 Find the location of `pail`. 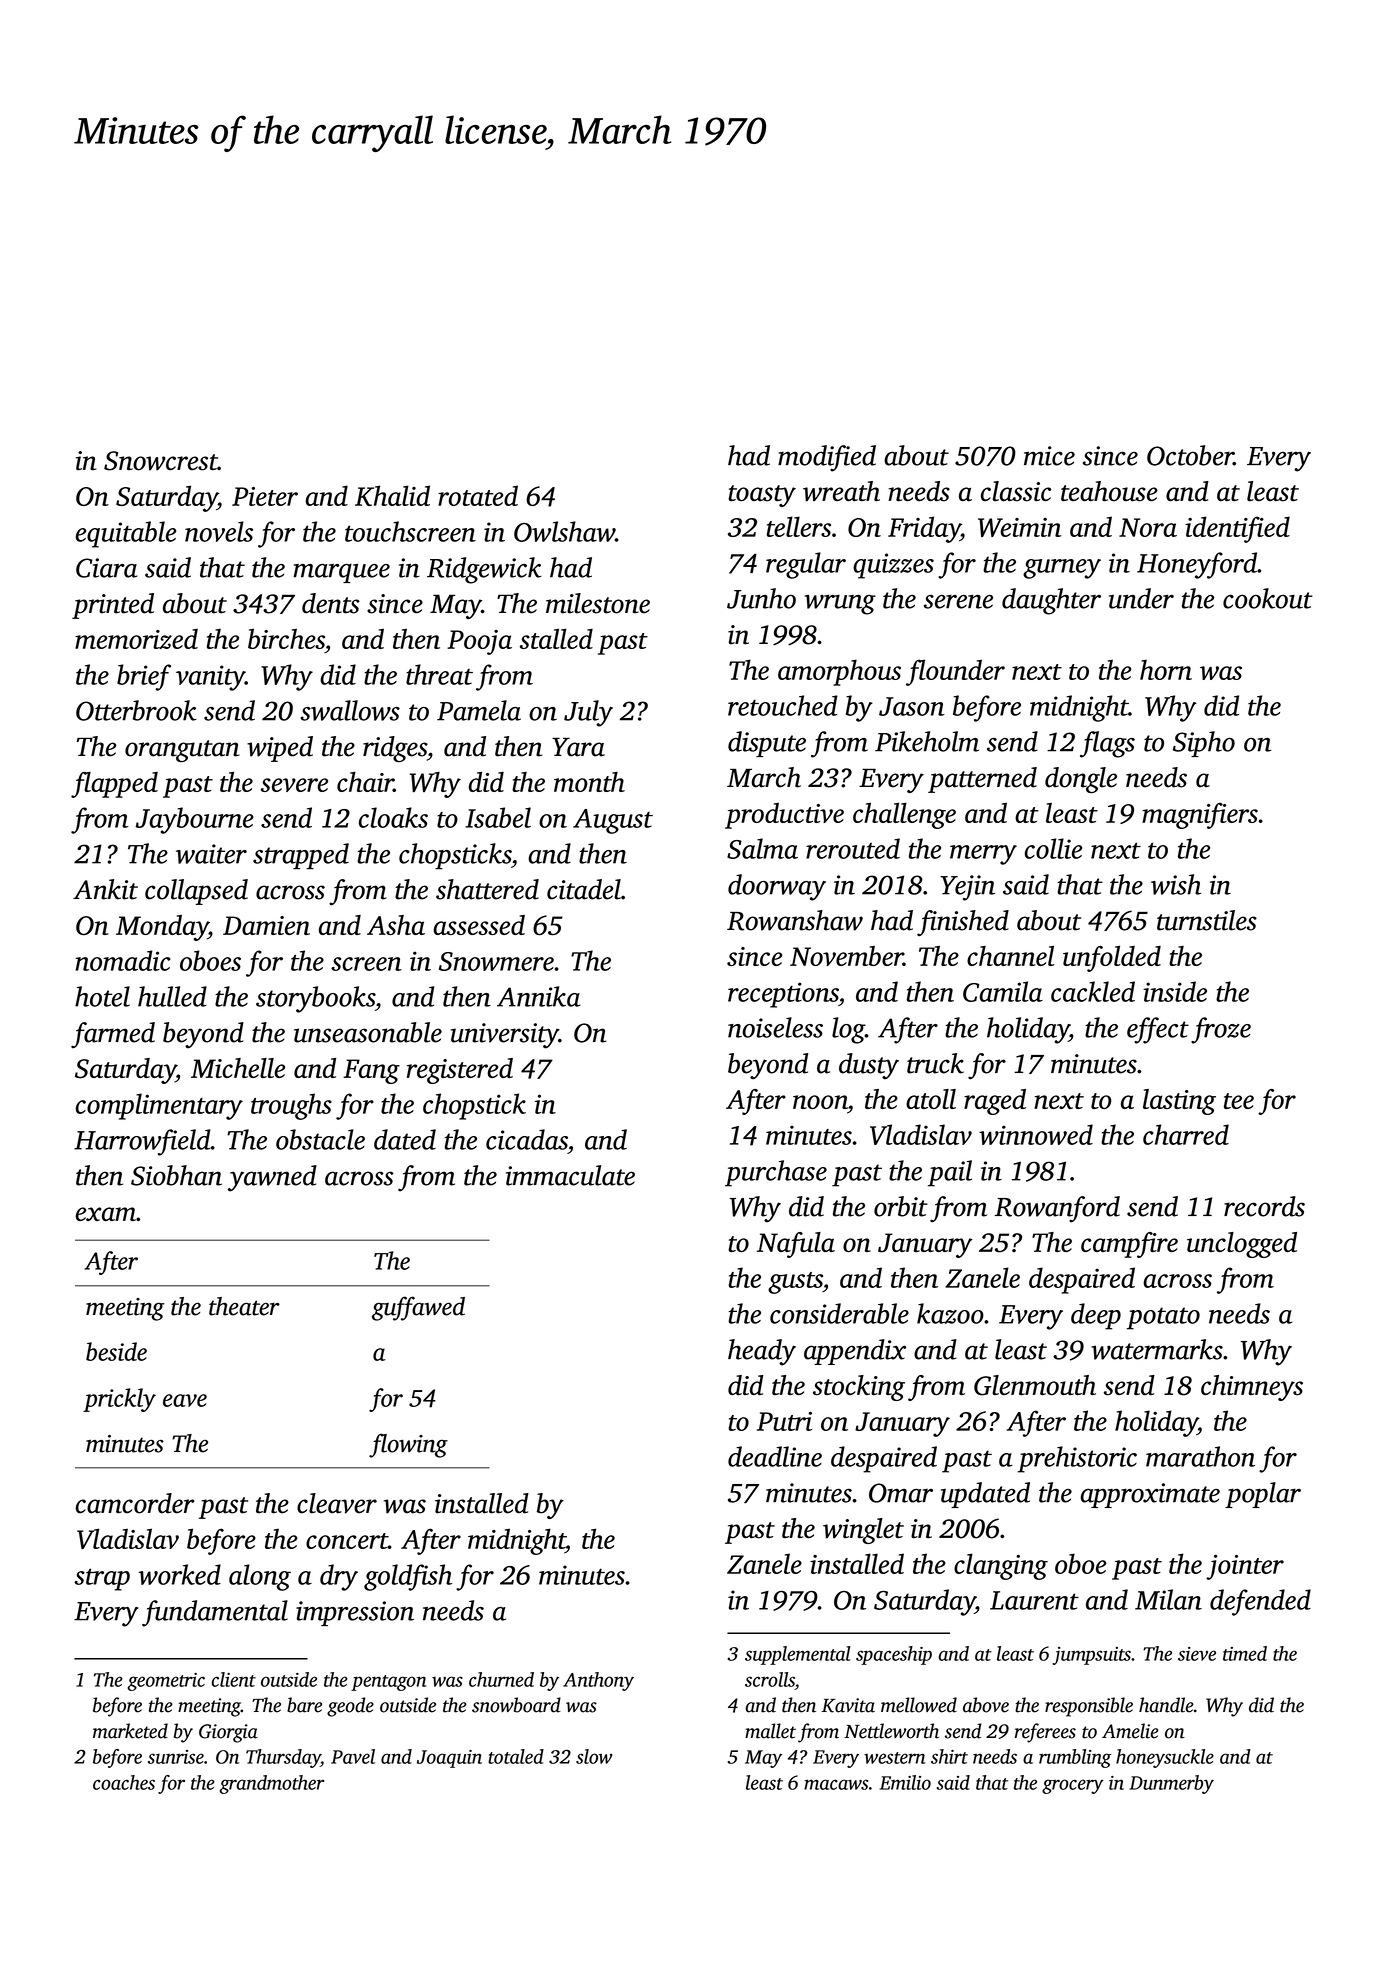

pail is located at coordinates (950, 1173).
